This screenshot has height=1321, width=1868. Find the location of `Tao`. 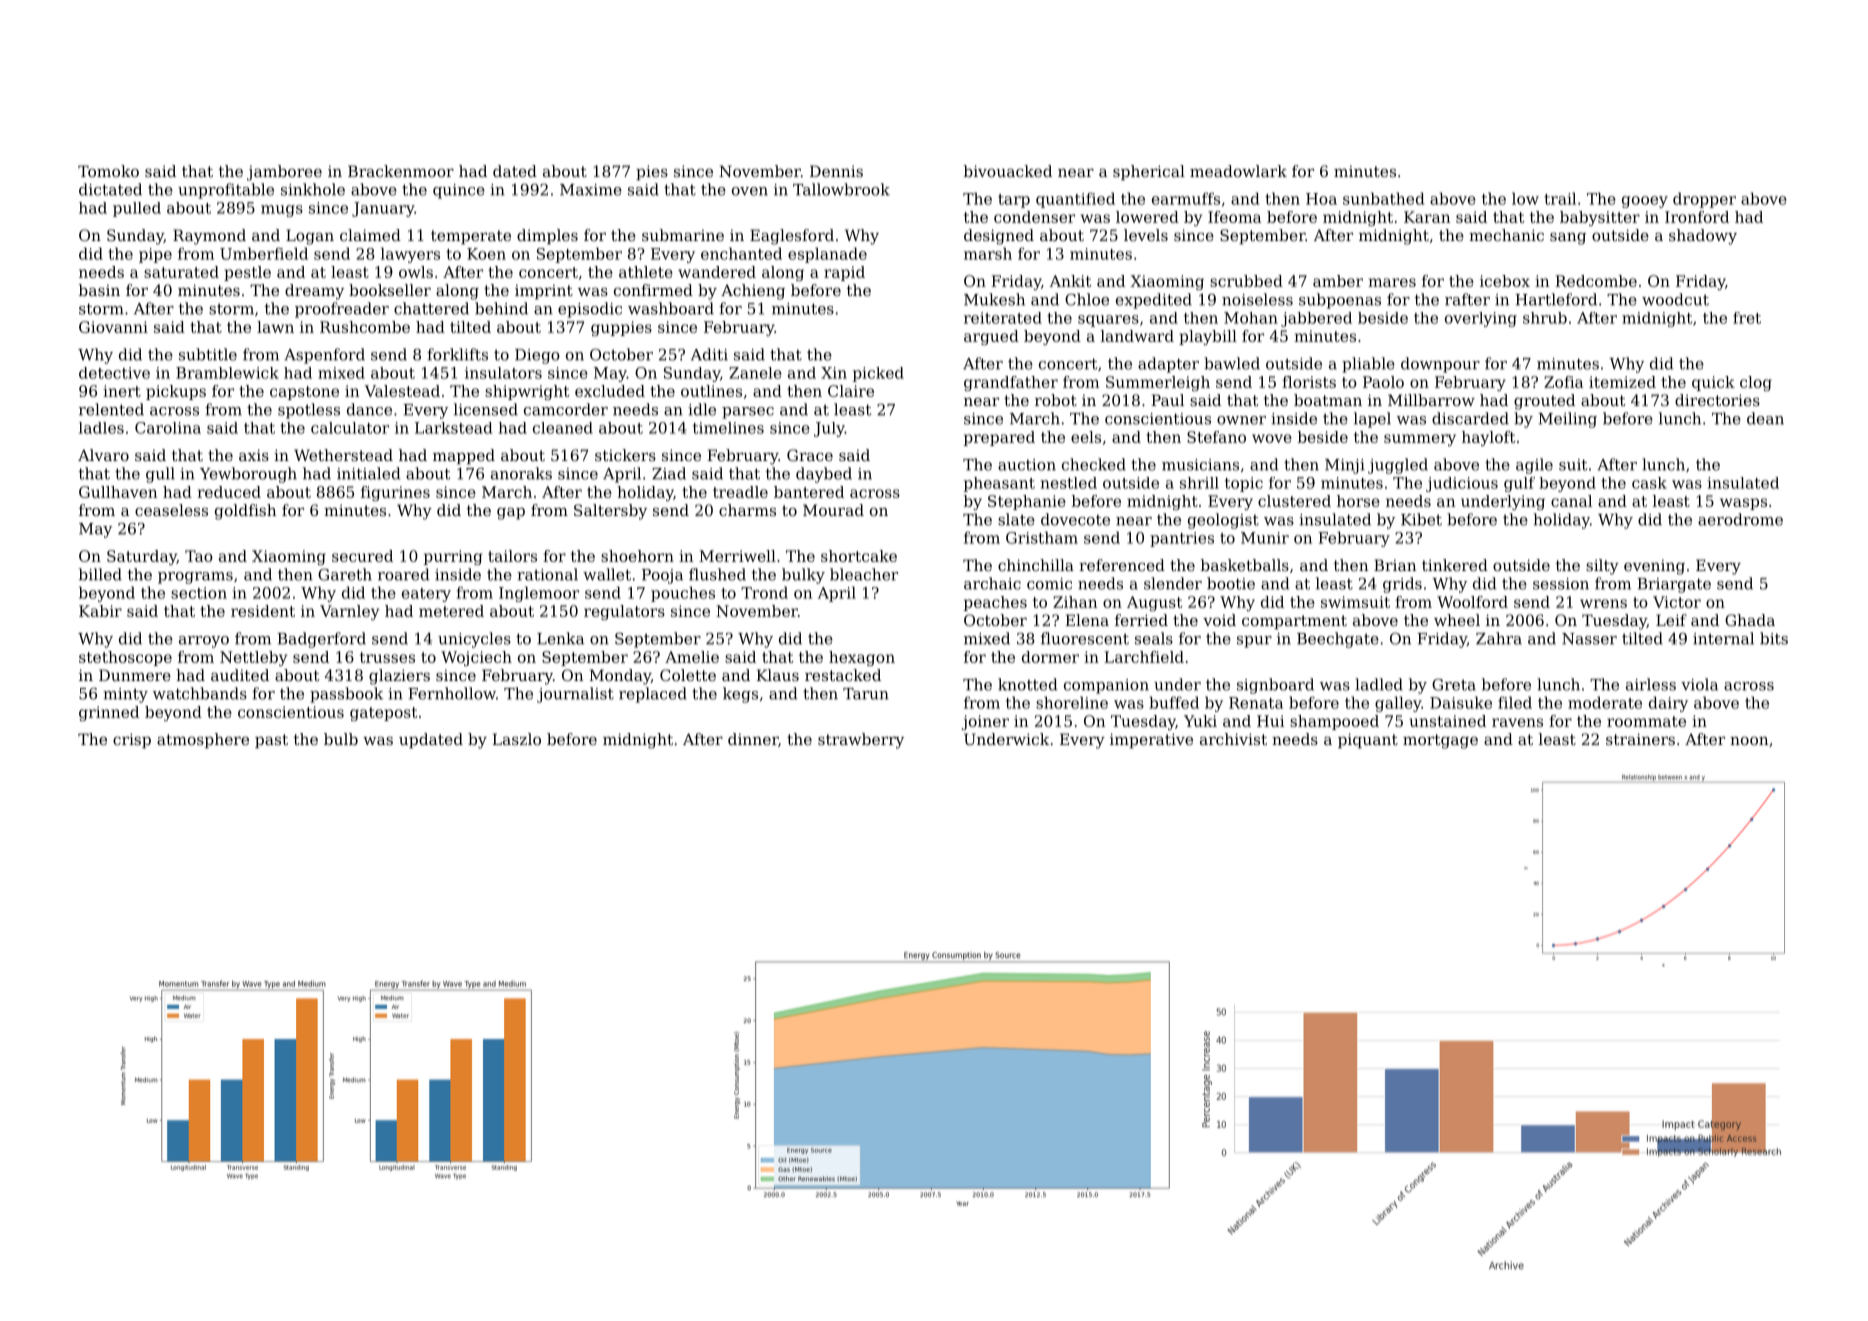

Tao is located at coordinates (199, 556).
